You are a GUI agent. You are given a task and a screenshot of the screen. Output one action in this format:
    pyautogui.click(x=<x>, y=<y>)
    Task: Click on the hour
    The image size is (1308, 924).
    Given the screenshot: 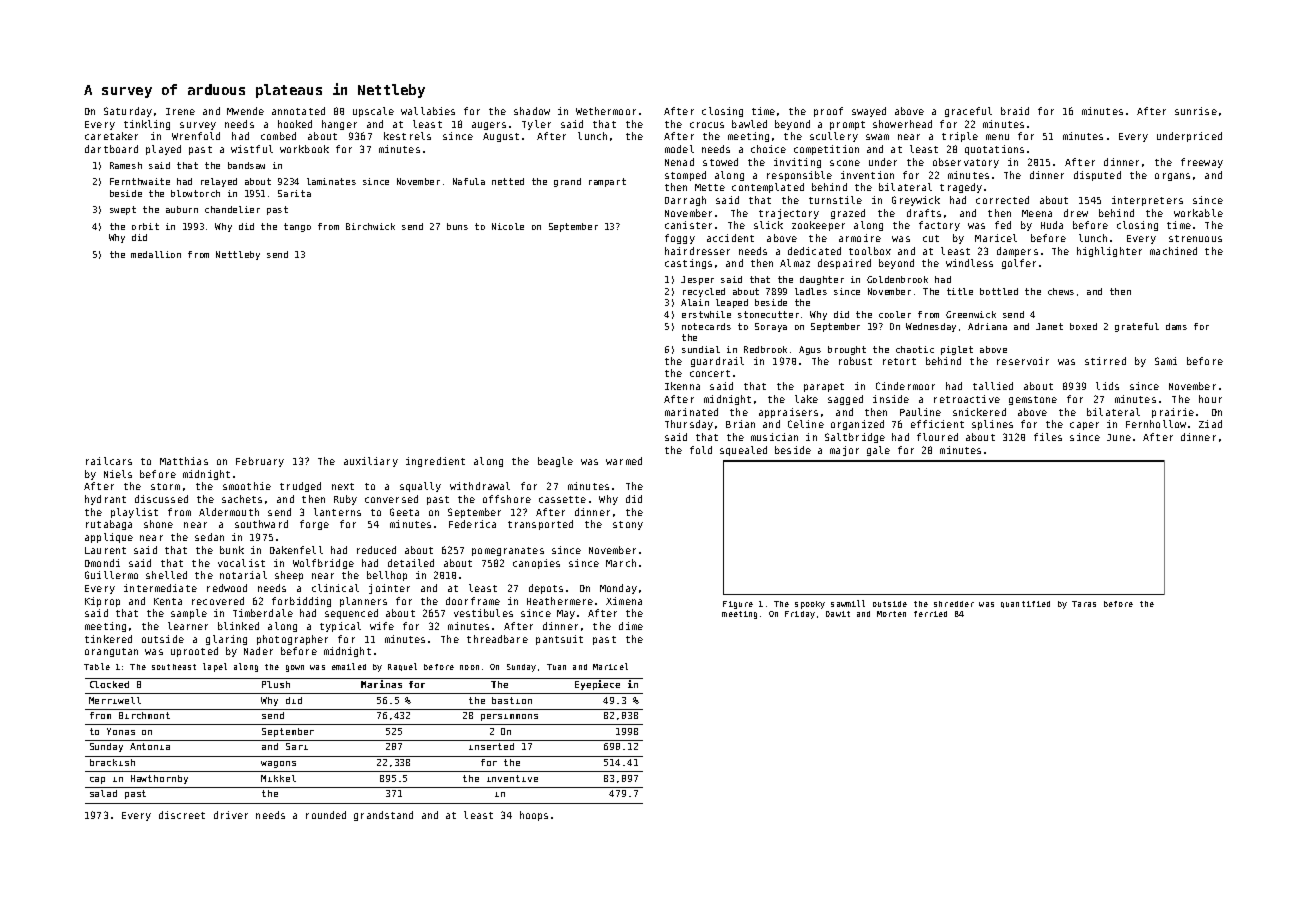 What is the action you would take?
    pyautogui.click(x=1210, y=399)
